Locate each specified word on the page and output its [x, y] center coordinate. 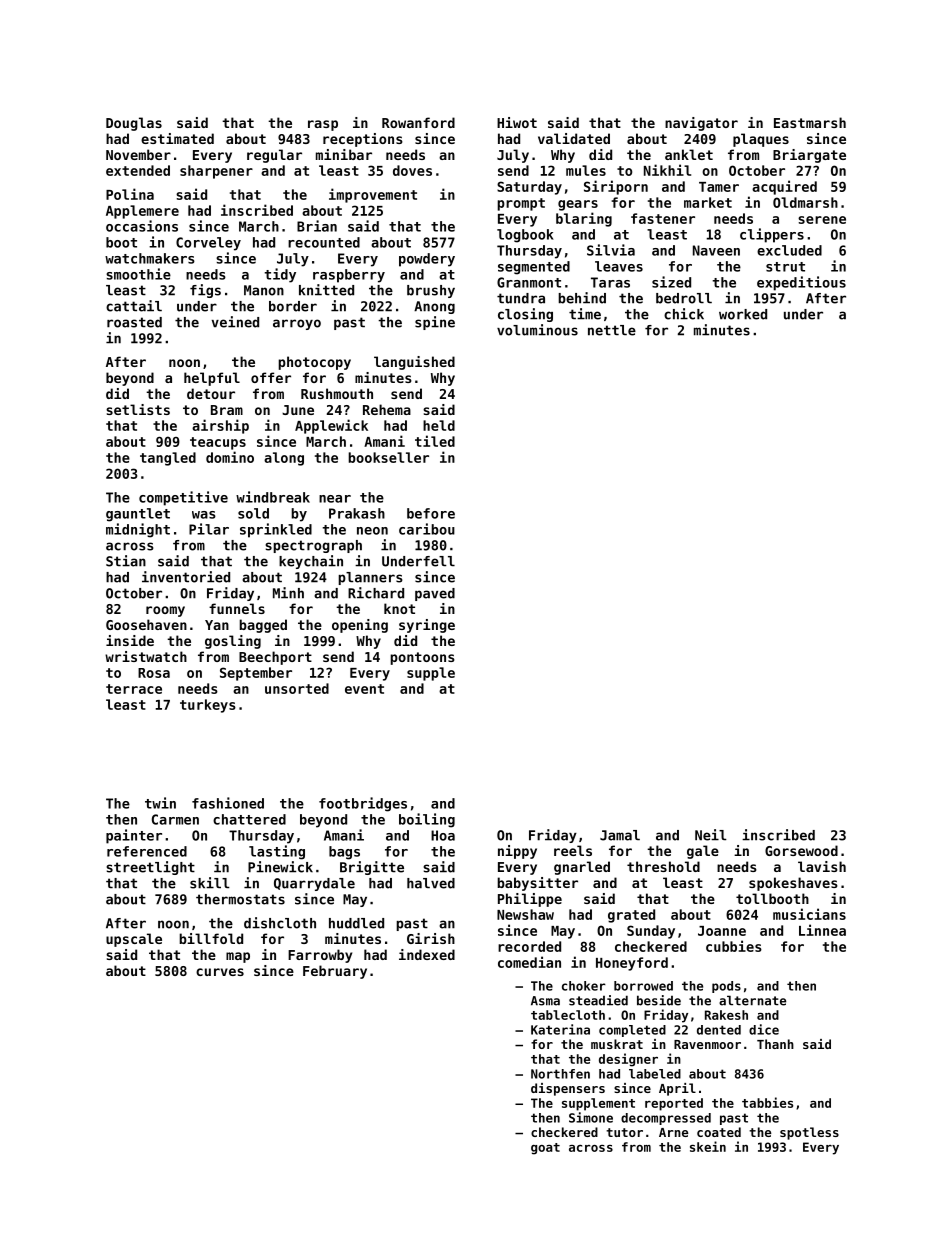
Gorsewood [801, 850]
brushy [431, 291]
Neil [711, 835]
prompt [521, 204]
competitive [183, 498]
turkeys [208, 706]
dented [719, 1030]
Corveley [208, 244]
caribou [427, 529]
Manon [264, 290]
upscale [134, 940]
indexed [427, 954]
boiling [427, 820]
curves [220, 972]
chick [684, 314]
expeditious [801, 283]
